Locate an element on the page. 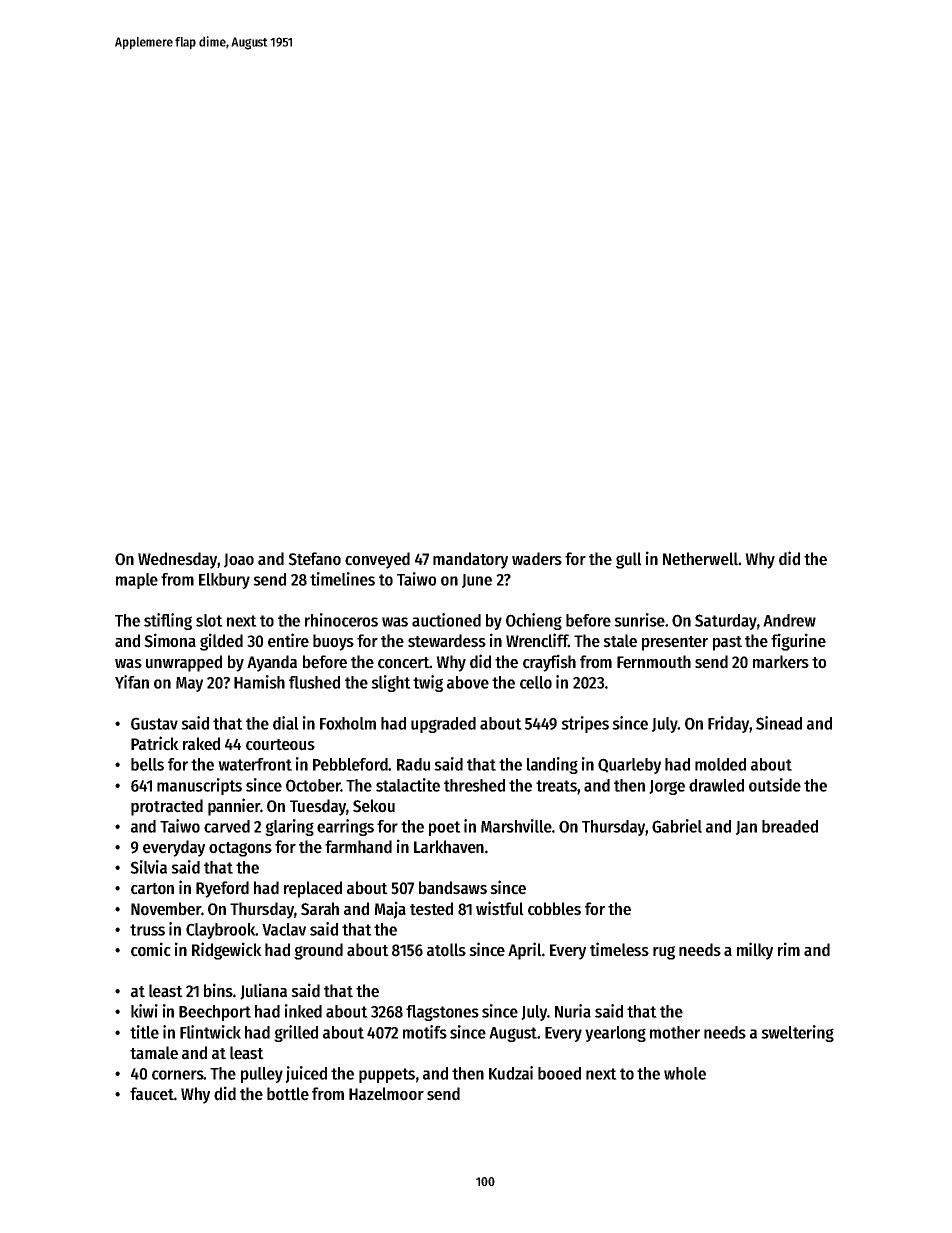  breaded is located at coordinates (790, 826).
